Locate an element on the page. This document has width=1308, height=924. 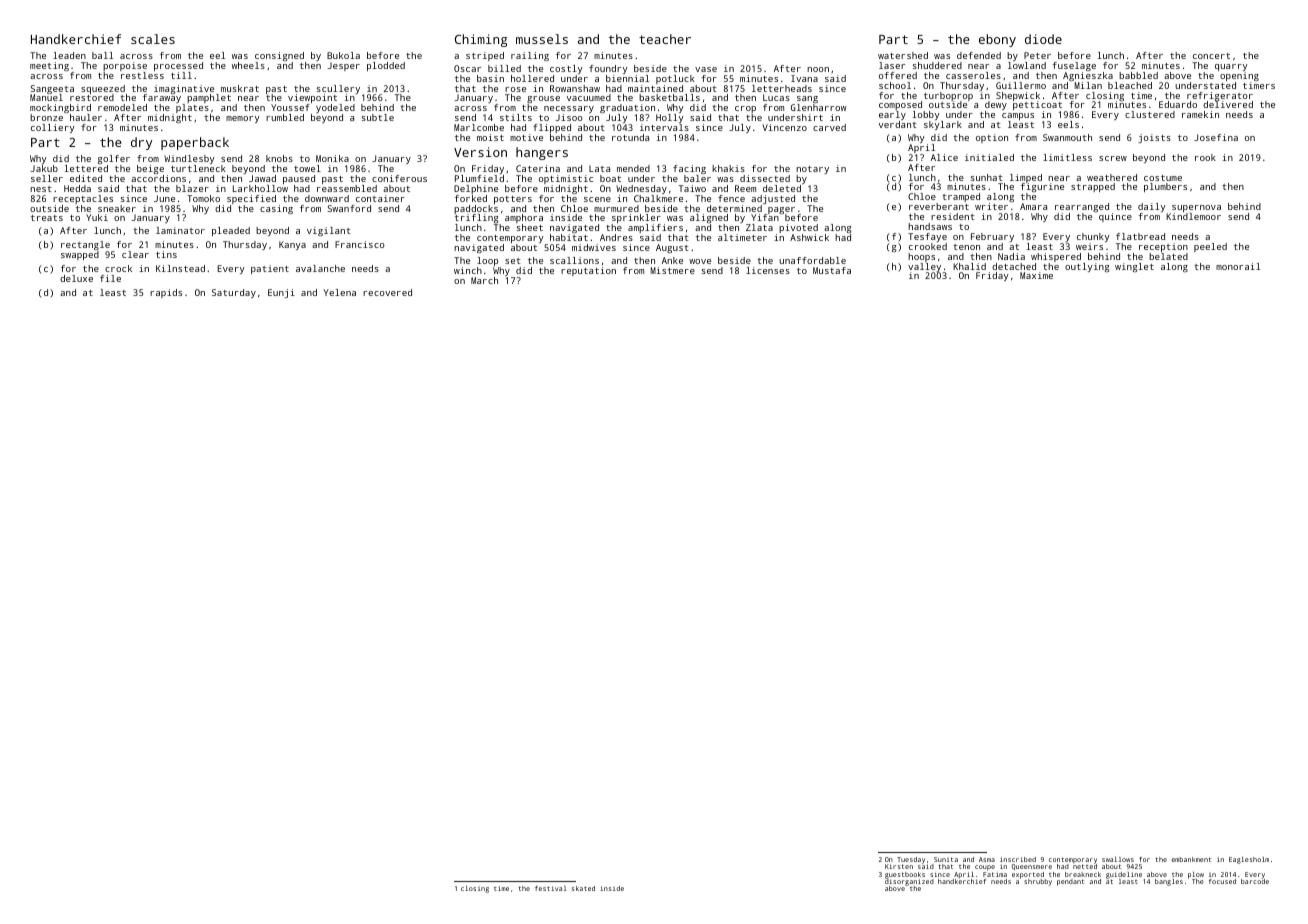
recovered is located at coordinates (387, 292).
